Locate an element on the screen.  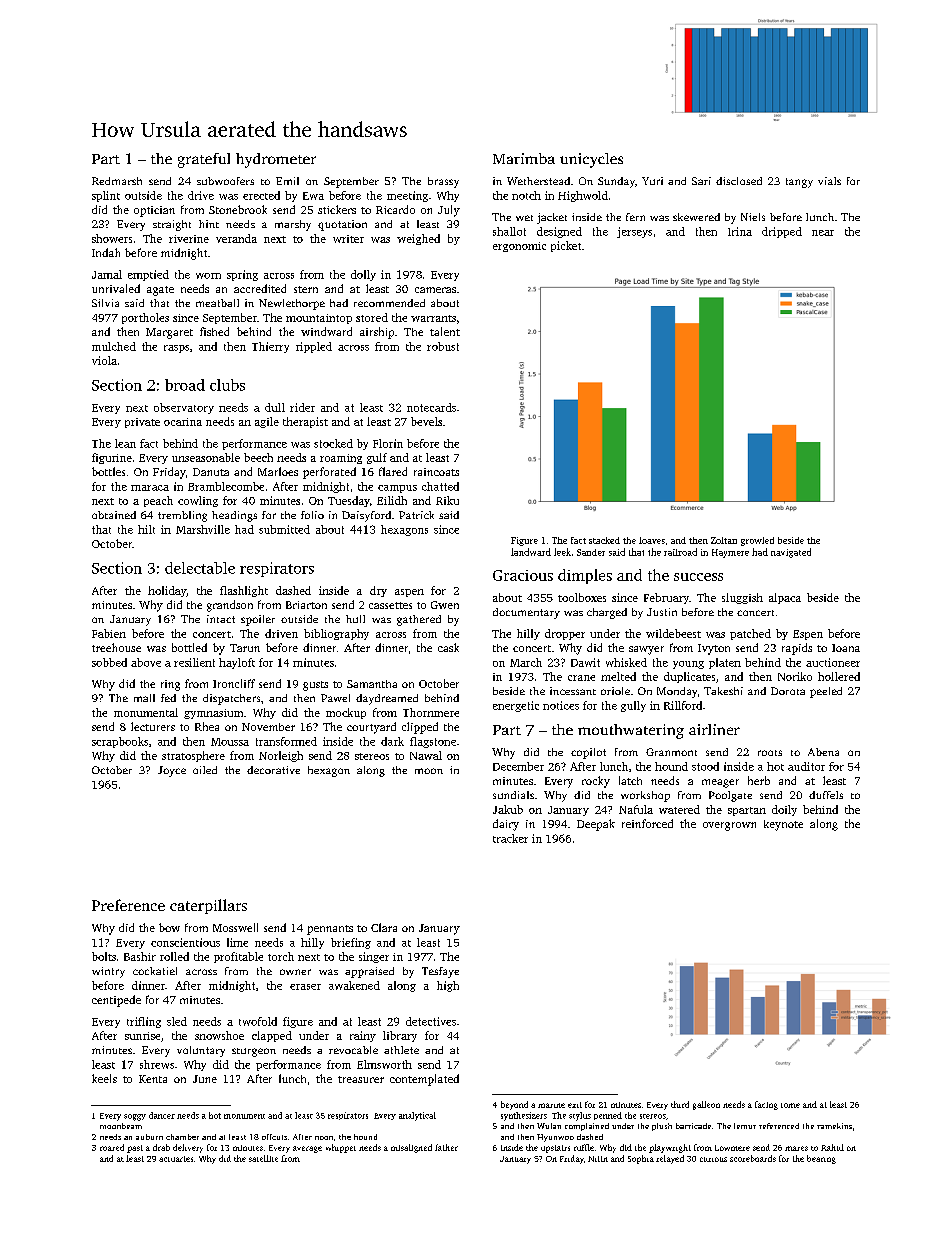
growled is located at coordinates (757, 541).
